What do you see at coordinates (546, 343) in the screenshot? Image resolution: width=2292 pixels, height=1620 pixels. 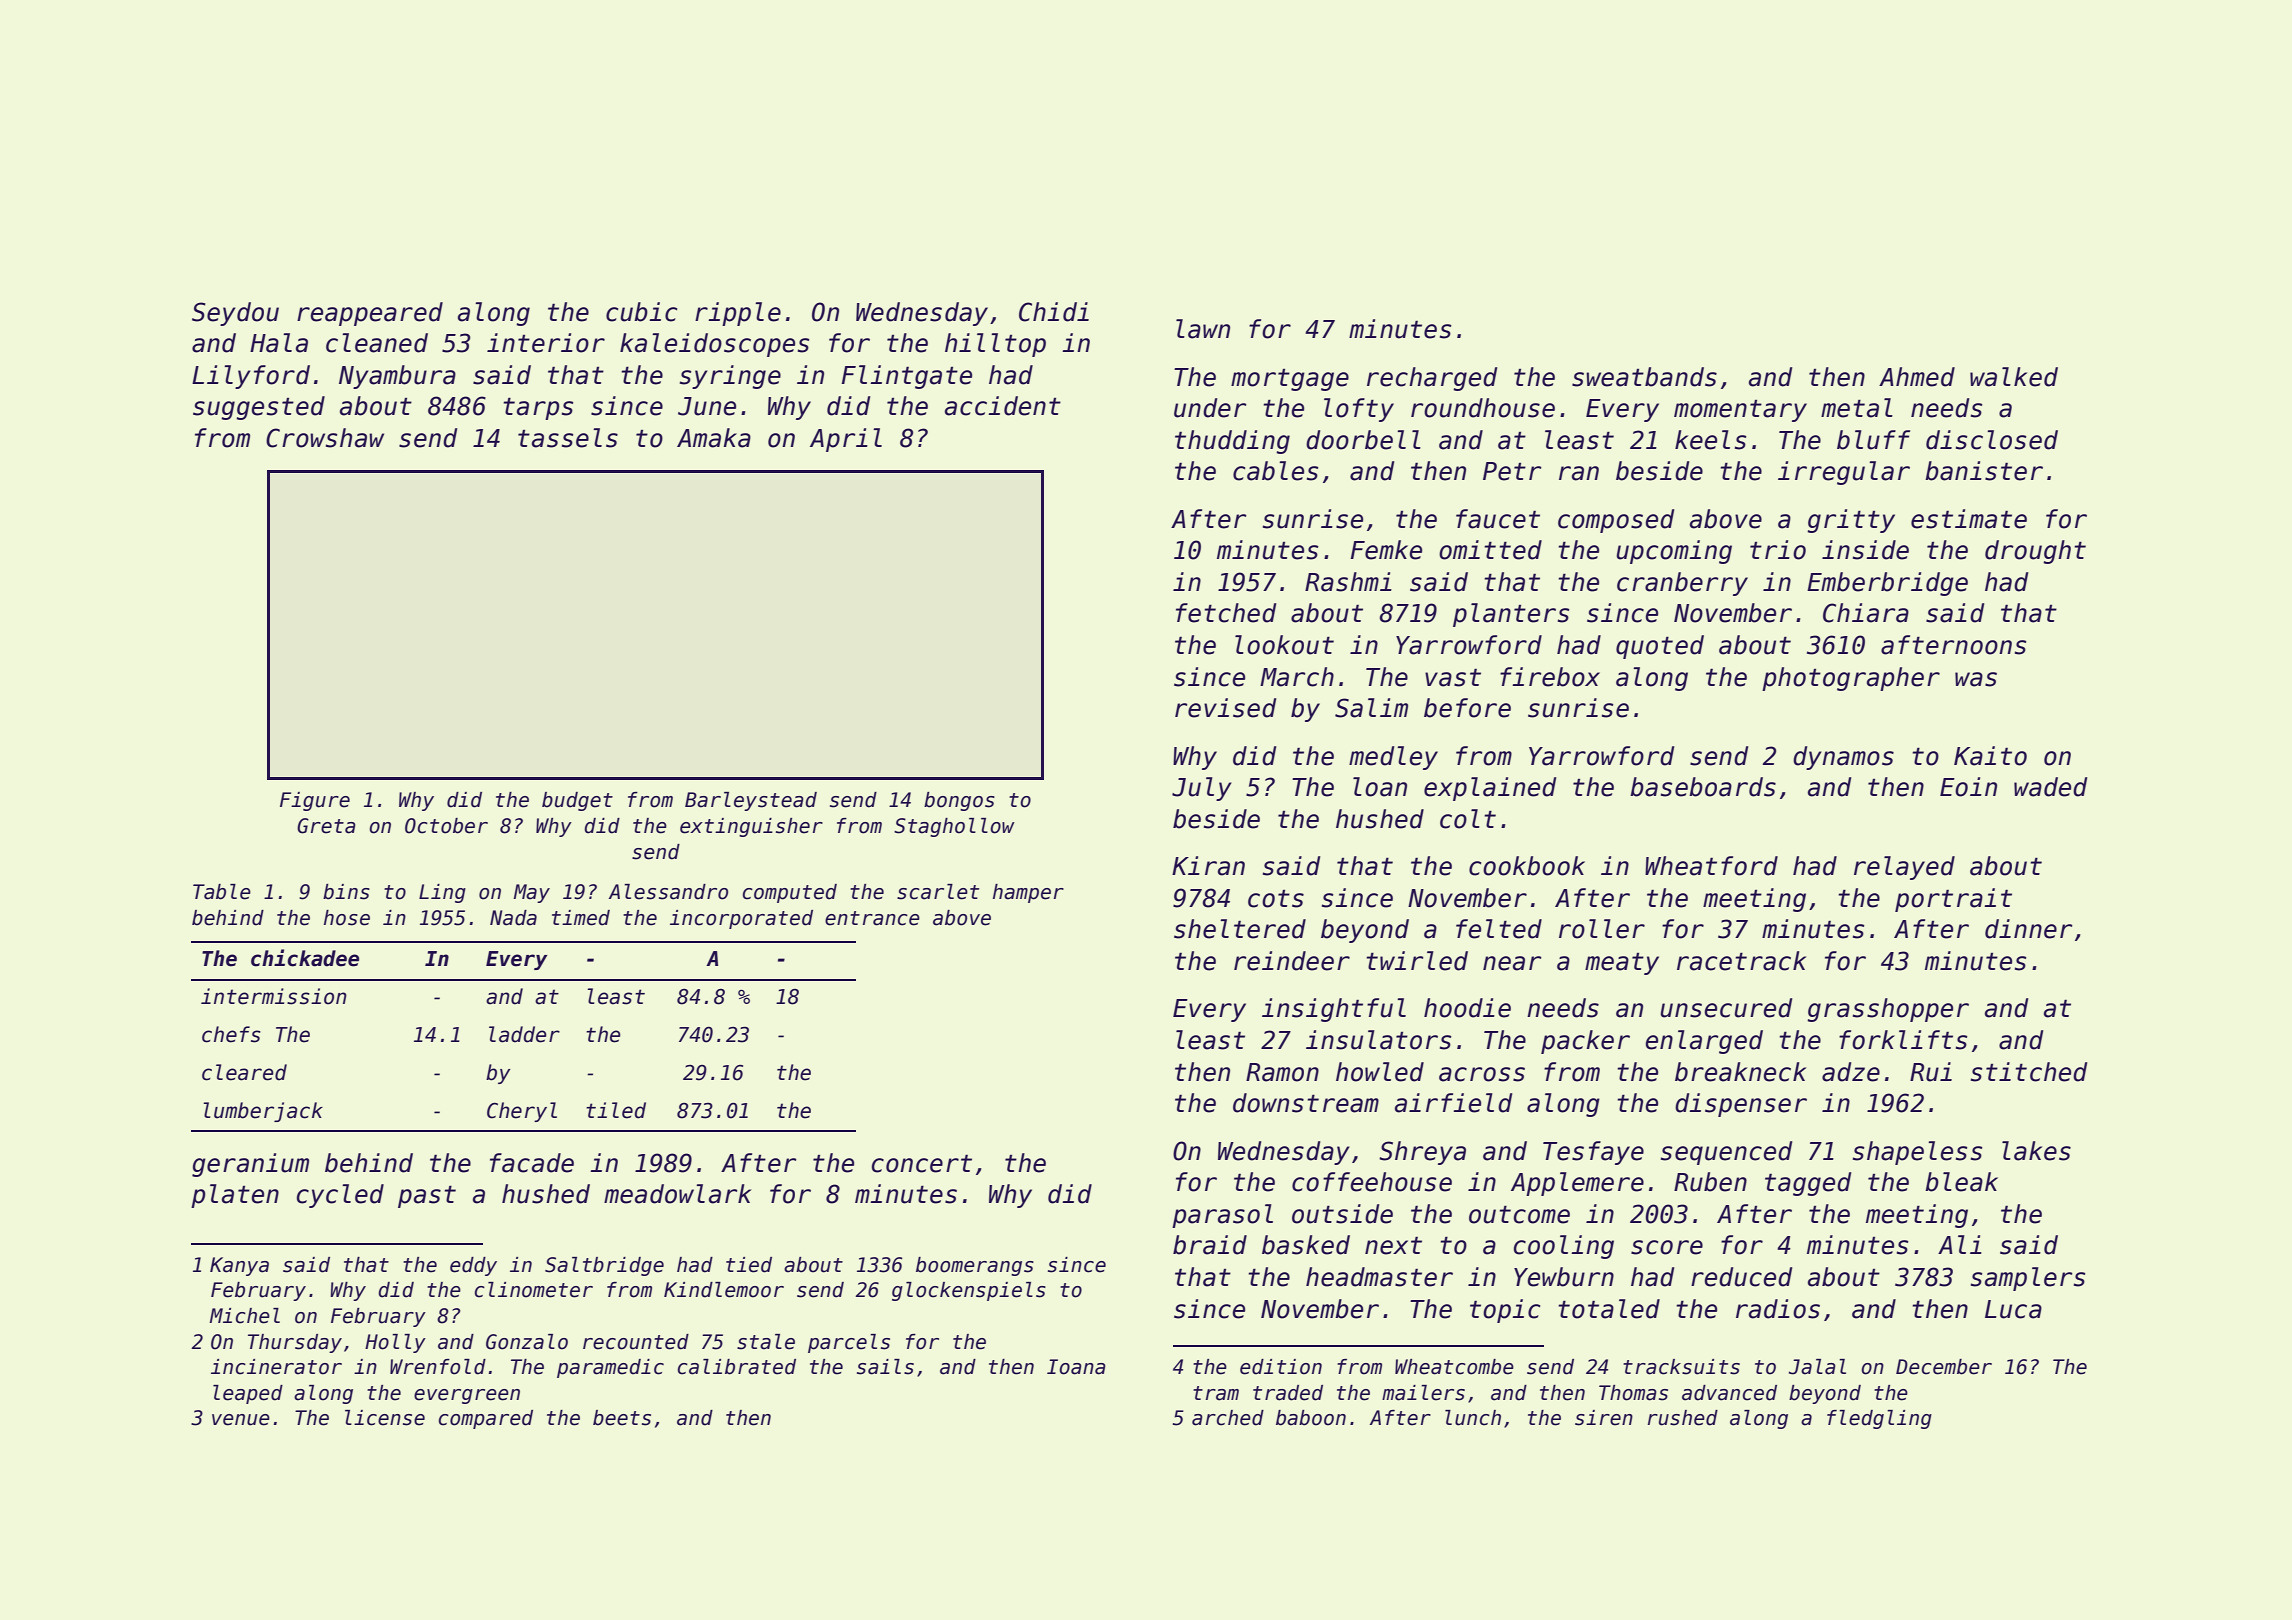 I see `interior` at bounding box center [546, 343].
